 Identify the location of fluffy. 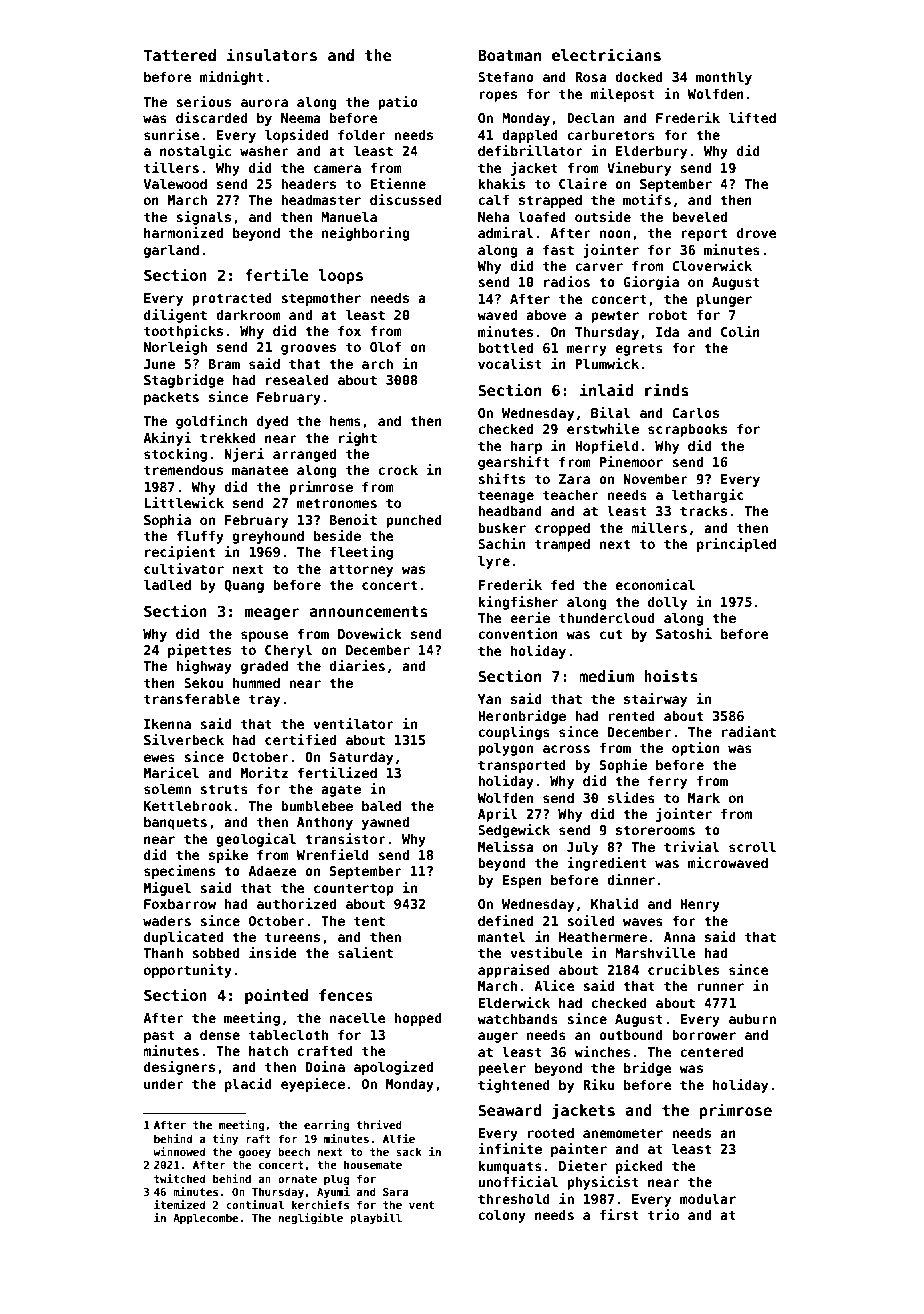
(200, 537).
